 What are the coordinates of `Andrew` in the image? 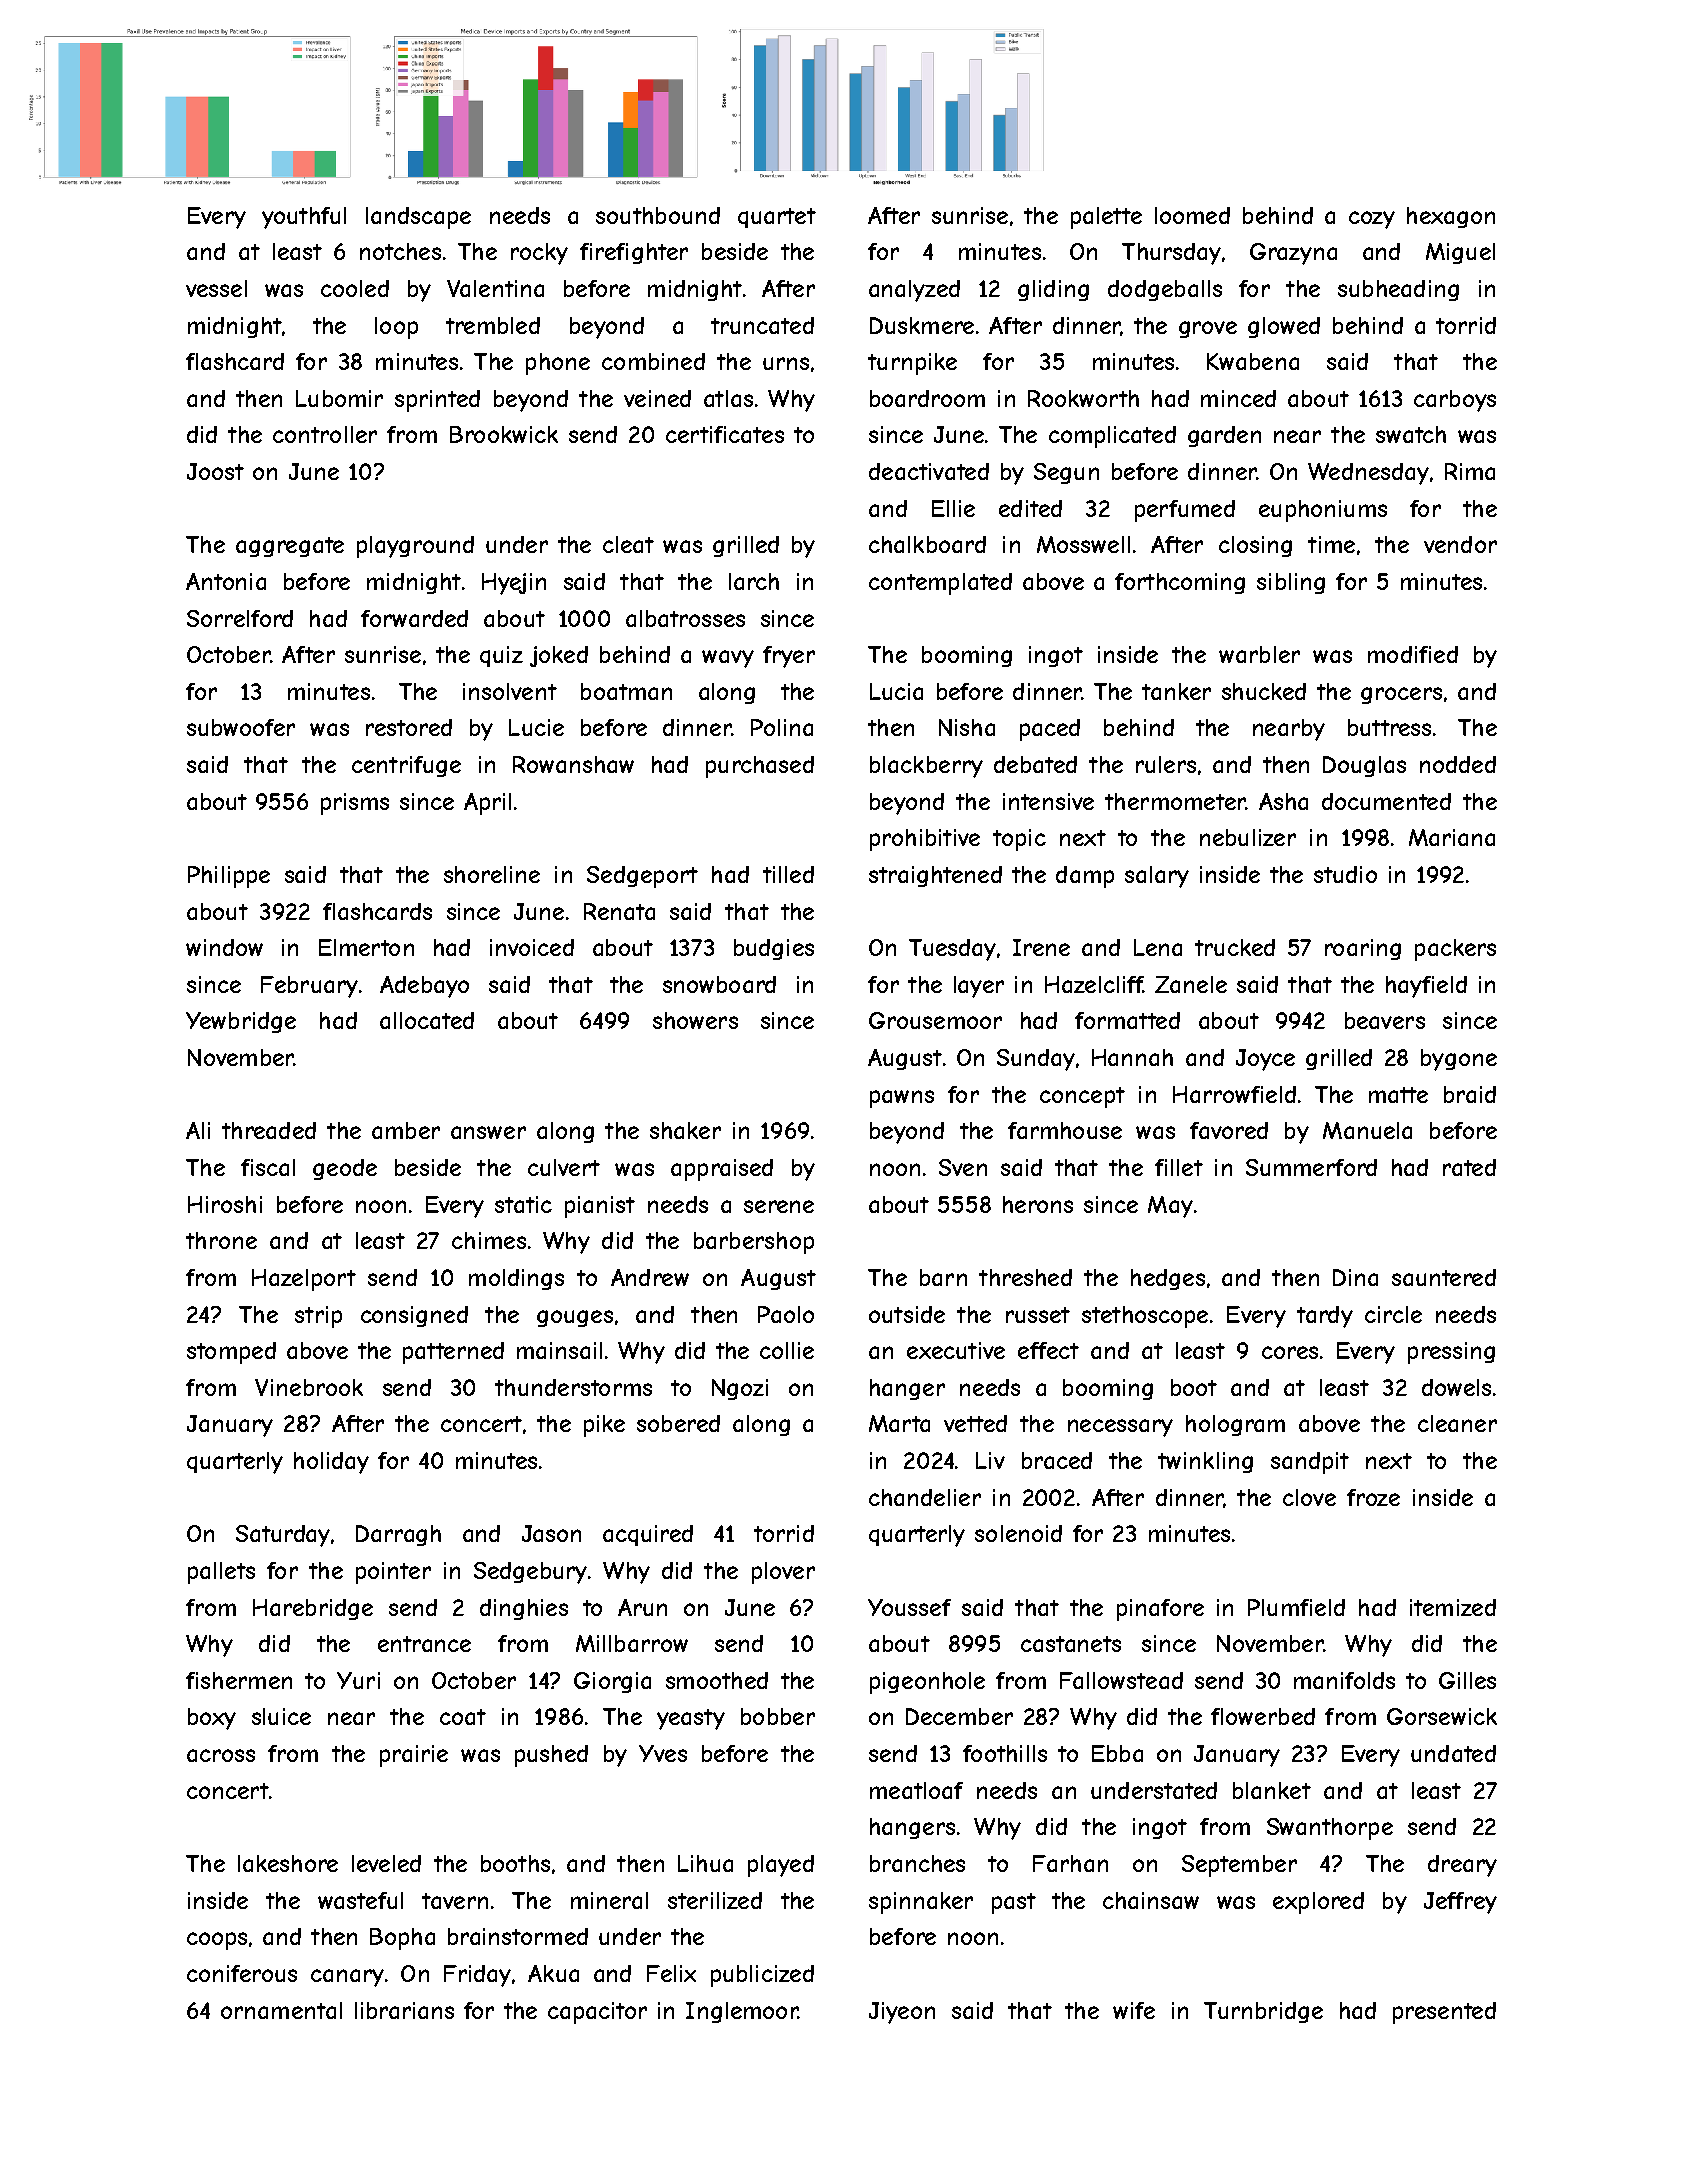 It's located at (650, 1277).
